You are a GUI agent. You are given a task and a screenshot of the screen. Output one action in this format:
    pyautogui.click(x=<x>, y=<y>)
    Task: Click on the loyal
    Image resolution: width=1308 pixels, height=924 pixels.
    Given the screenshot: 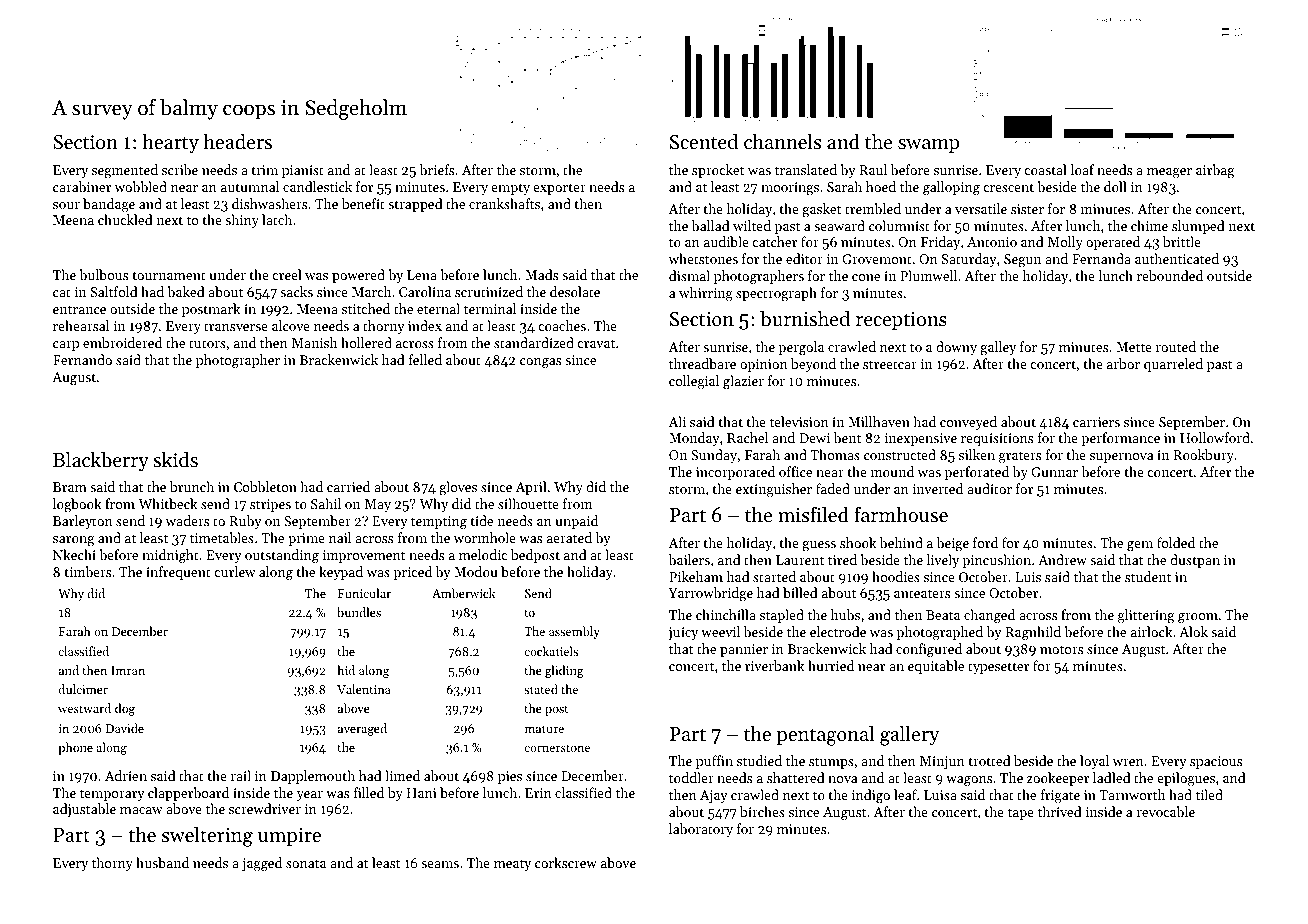 What is the action you would take?
    pyautogui.click(x=1094, y=762)
